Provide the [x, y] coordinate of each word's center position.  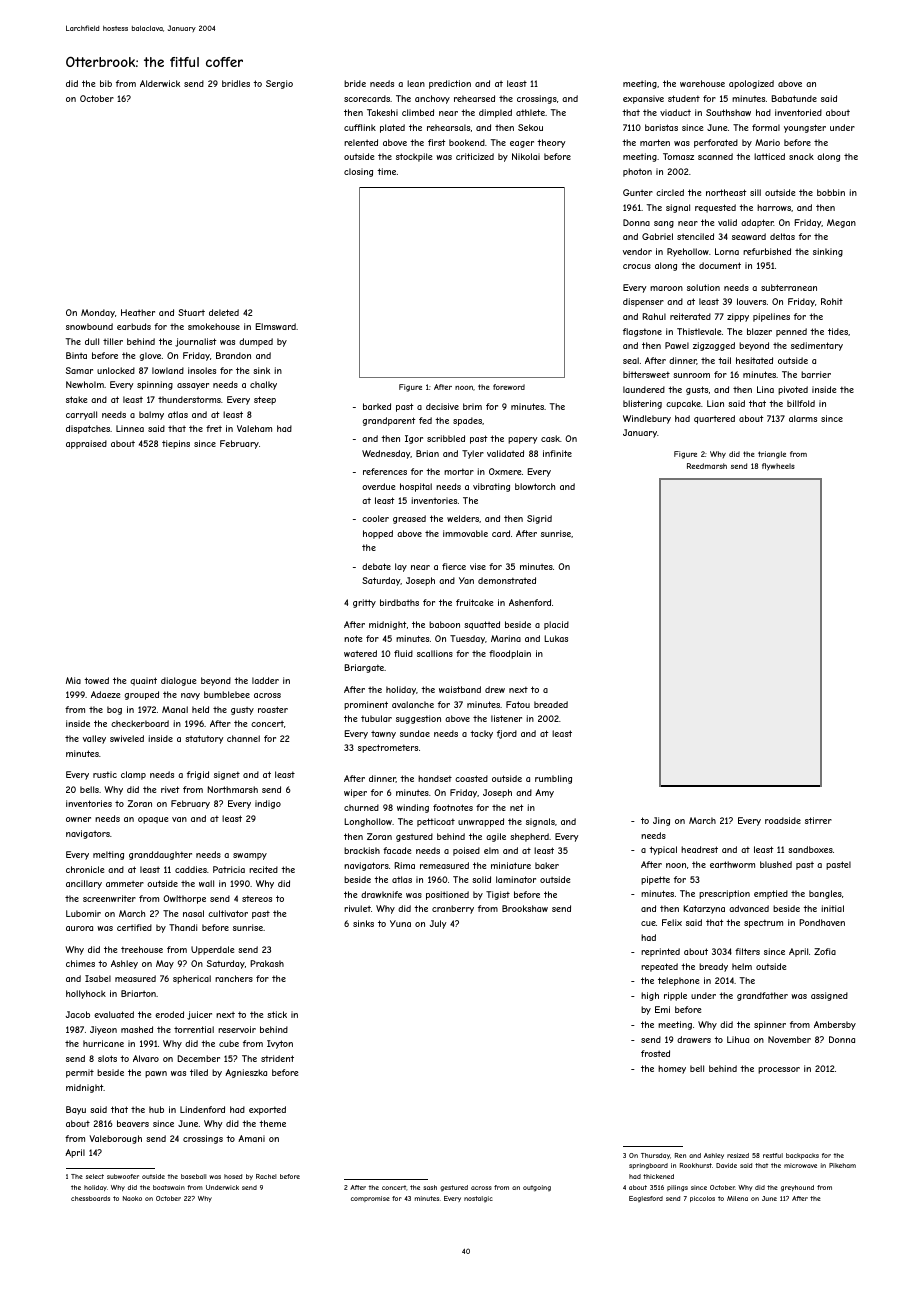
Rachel [266, 1176]
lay [401, 567]
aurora [79, 928]
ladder [265, 680]
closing [358, 172]
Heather [138, 312]
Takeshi [382, 112]
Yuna [400, 923]
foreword [509, 387]
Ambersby [835, 1025]
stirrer [818, 820]
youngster [805, 128]
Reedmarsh [707, 466]
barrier [816, 374]
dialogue [179, 681]
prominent [366, 705]
